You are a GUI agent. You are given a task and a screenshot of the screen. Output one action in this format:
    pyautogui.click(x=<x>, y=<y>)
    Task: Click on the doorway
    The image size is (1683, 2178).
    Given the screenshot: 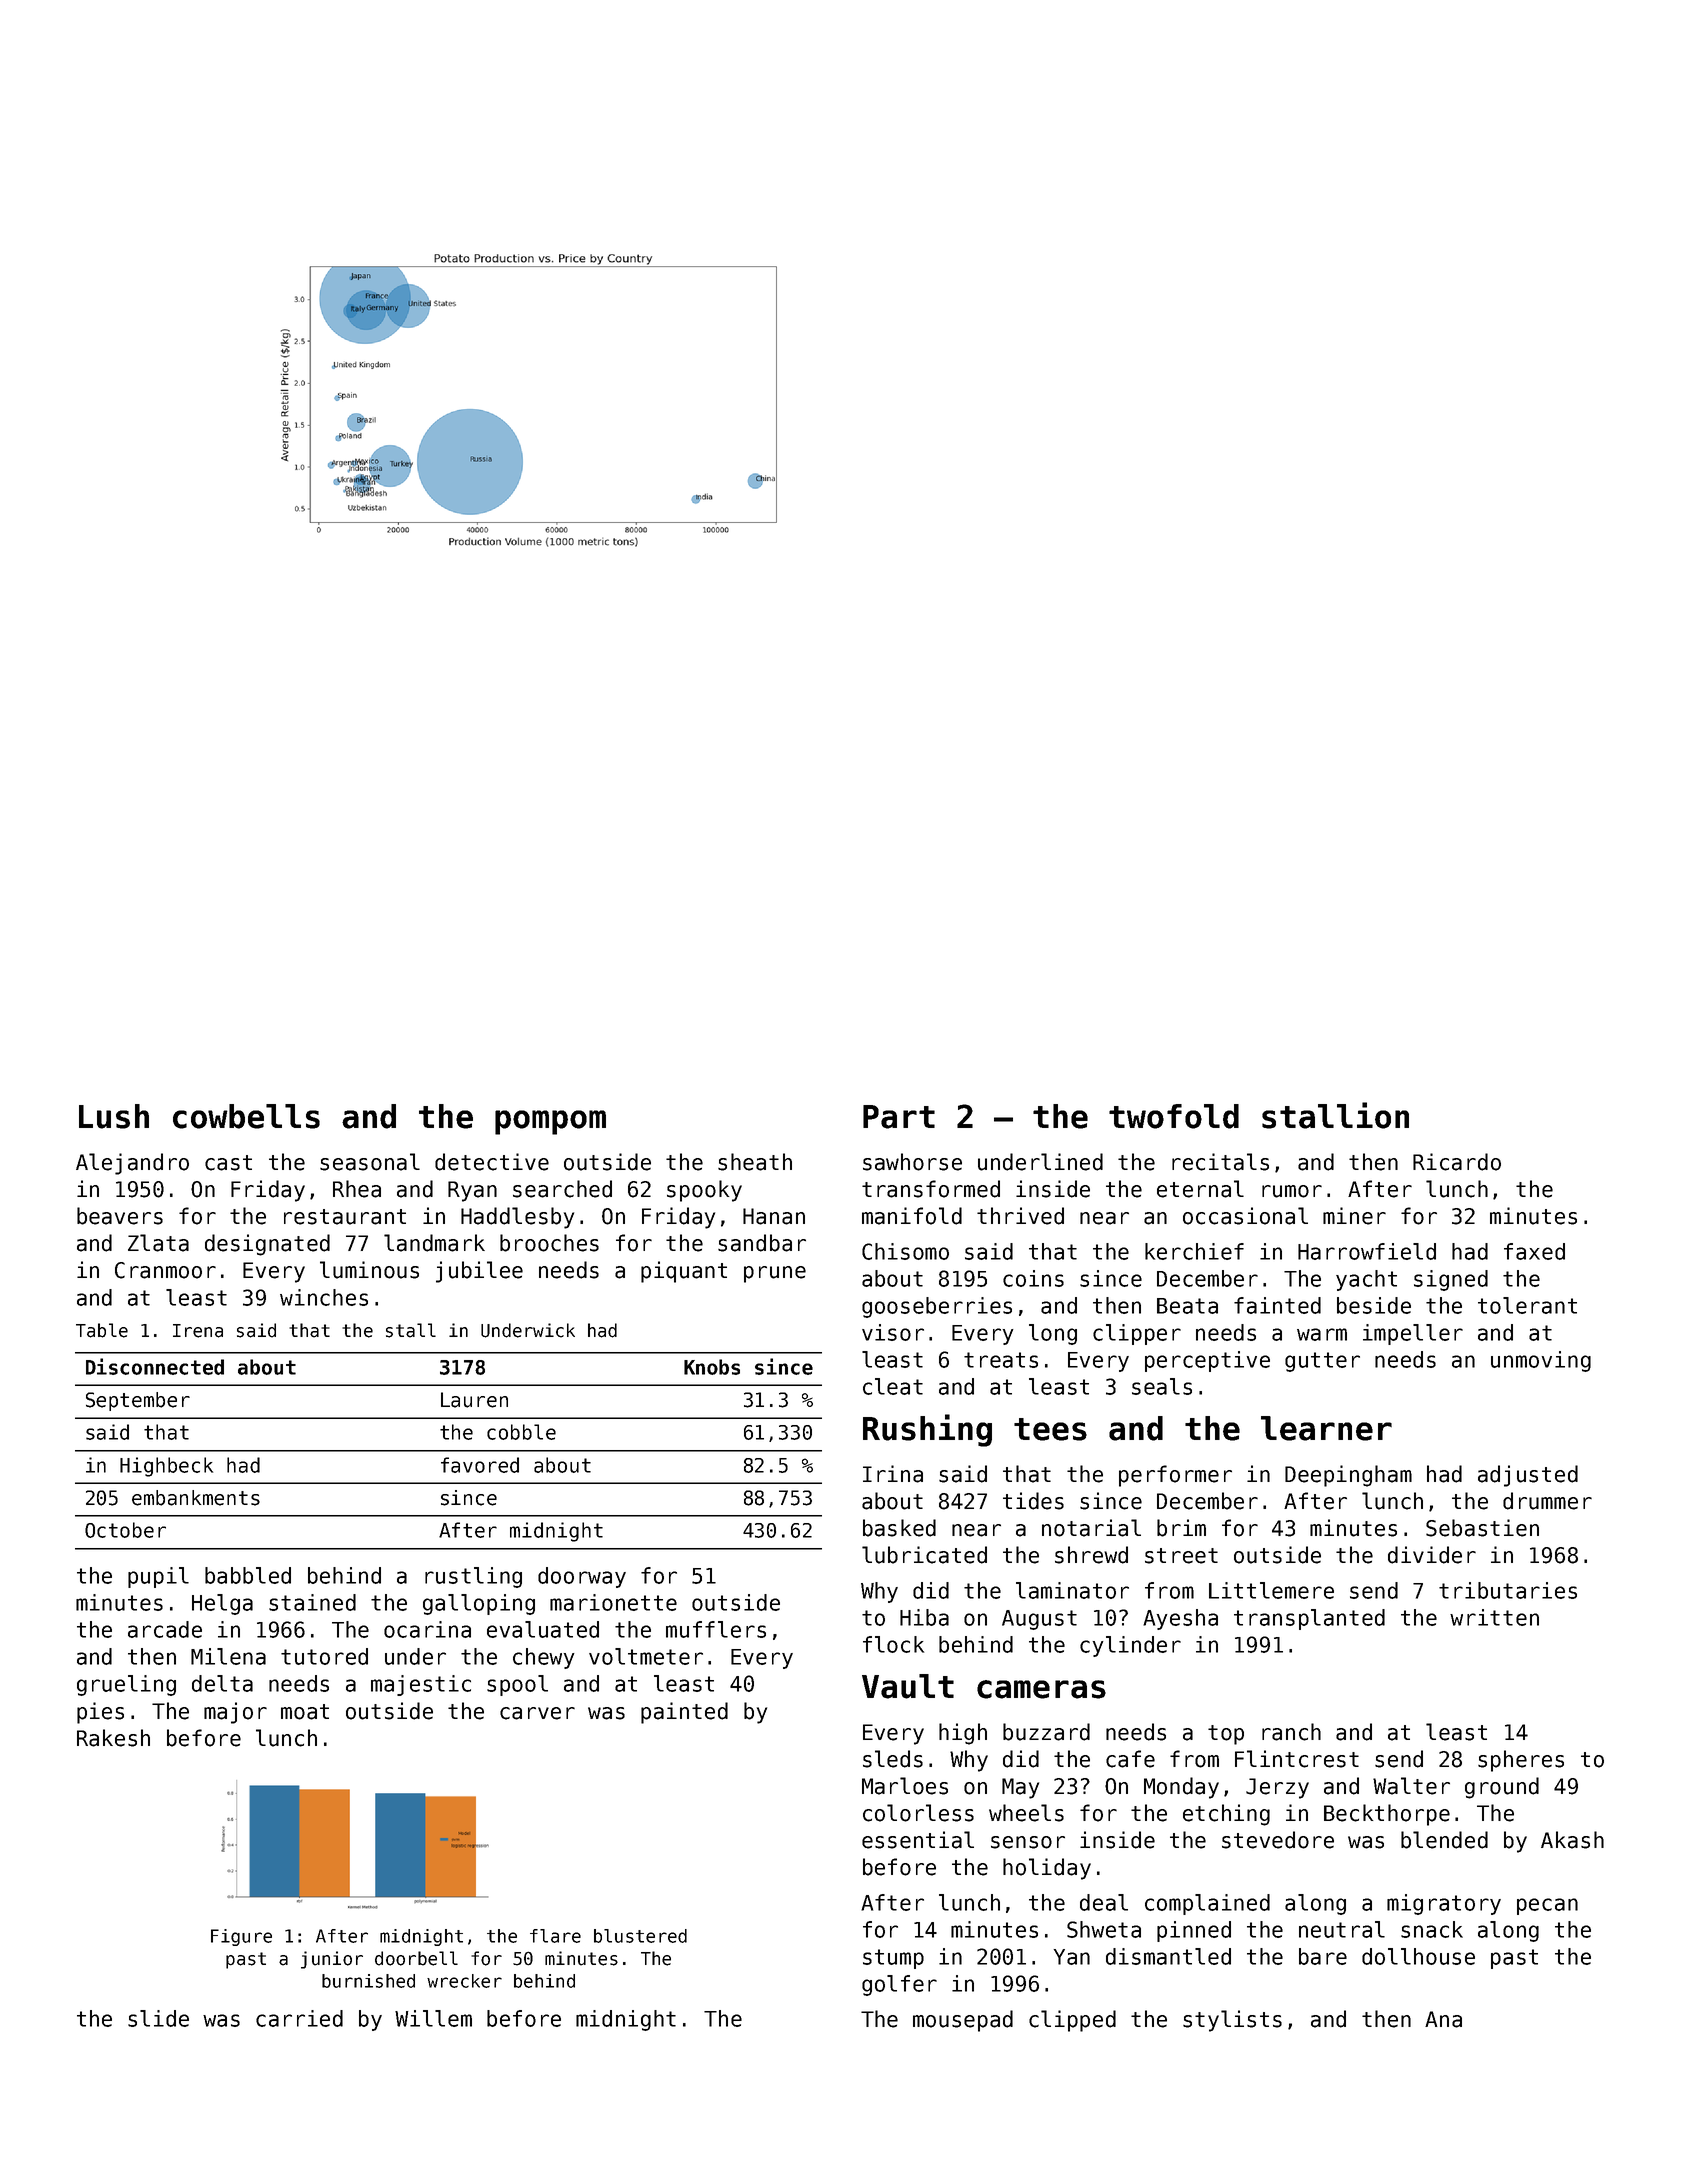 What is the action you would take?
    pyautogui.click(x=582, y=1577)
